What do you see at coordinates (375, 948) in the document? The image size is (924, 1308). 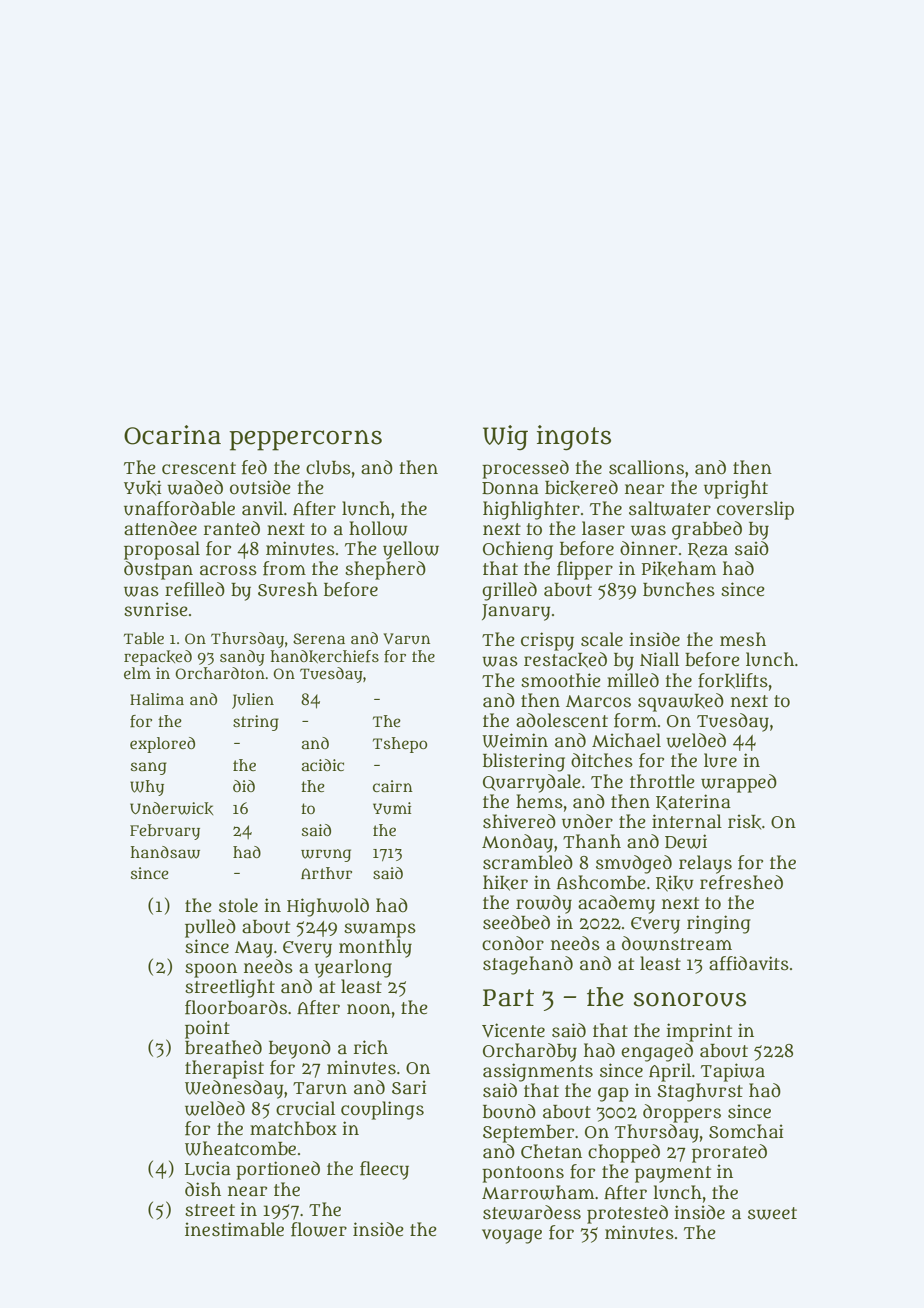 I see `monthly` at bounding box center [375, 948].
